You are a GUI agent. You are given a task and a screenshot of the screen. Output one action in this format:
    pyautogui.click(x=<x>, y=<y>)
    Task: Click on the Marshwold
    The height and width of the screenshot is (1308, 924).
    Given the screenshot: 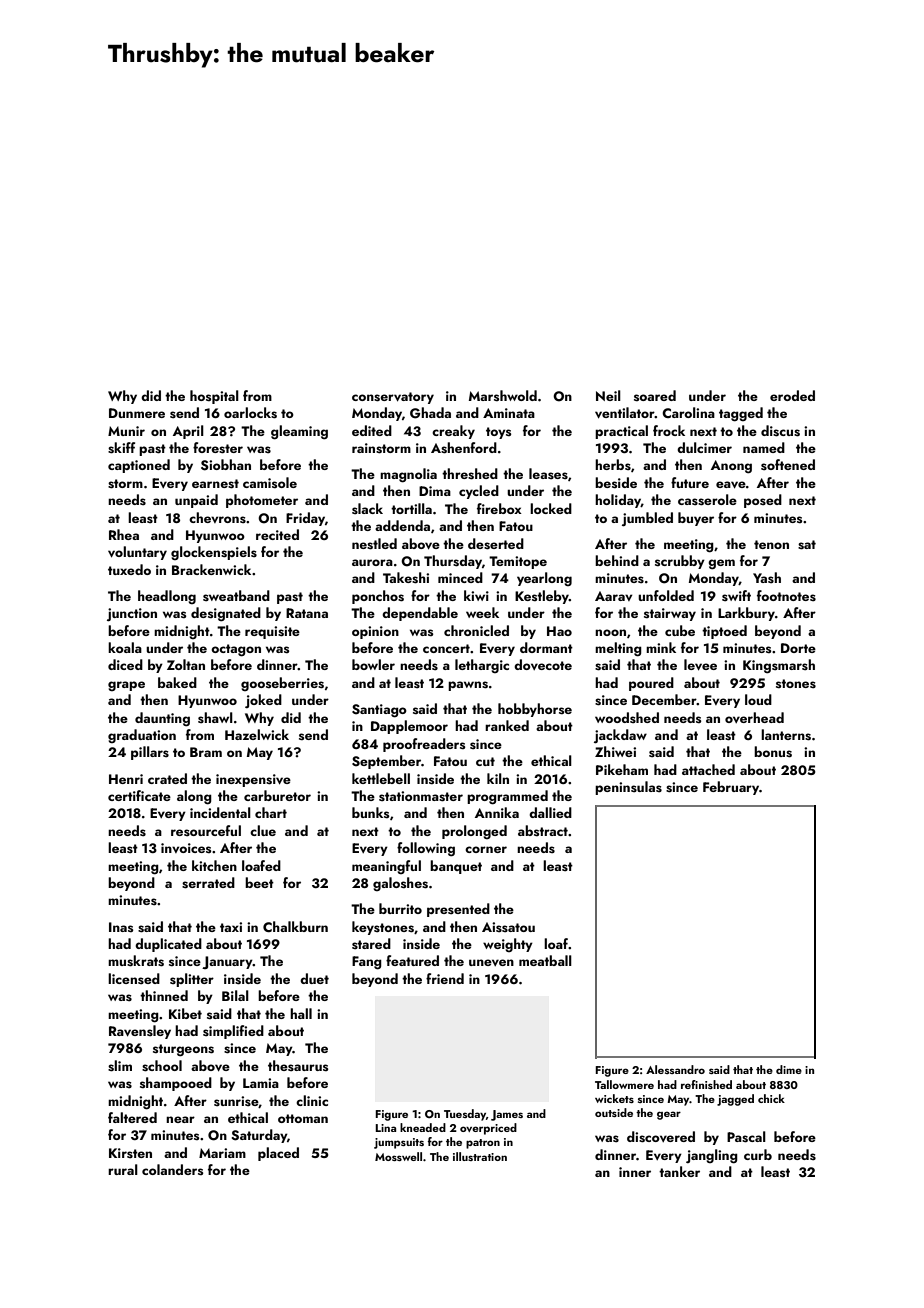 What is the action you would take?
    pyautogui.click(x=503, y=395)
